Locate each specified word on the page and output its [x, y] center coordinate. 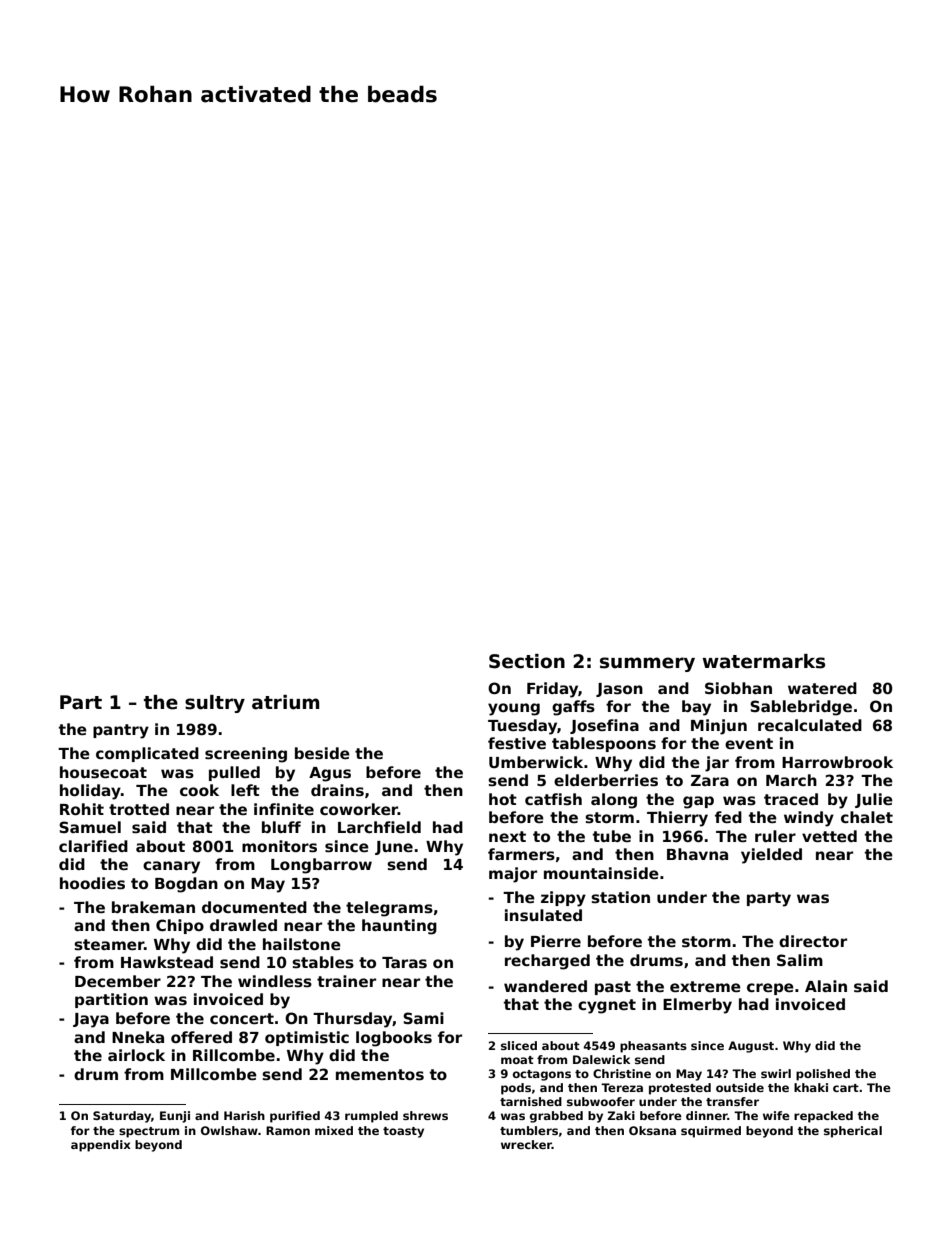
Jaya [91, 1020]
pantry [121, 731]
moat [517, 1060]
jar [717, 764]
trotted [139, 809]
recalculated [810, 725]
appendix [101, 1146]
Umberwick [536, 762]
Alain [826, 986]
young [514, 709]
